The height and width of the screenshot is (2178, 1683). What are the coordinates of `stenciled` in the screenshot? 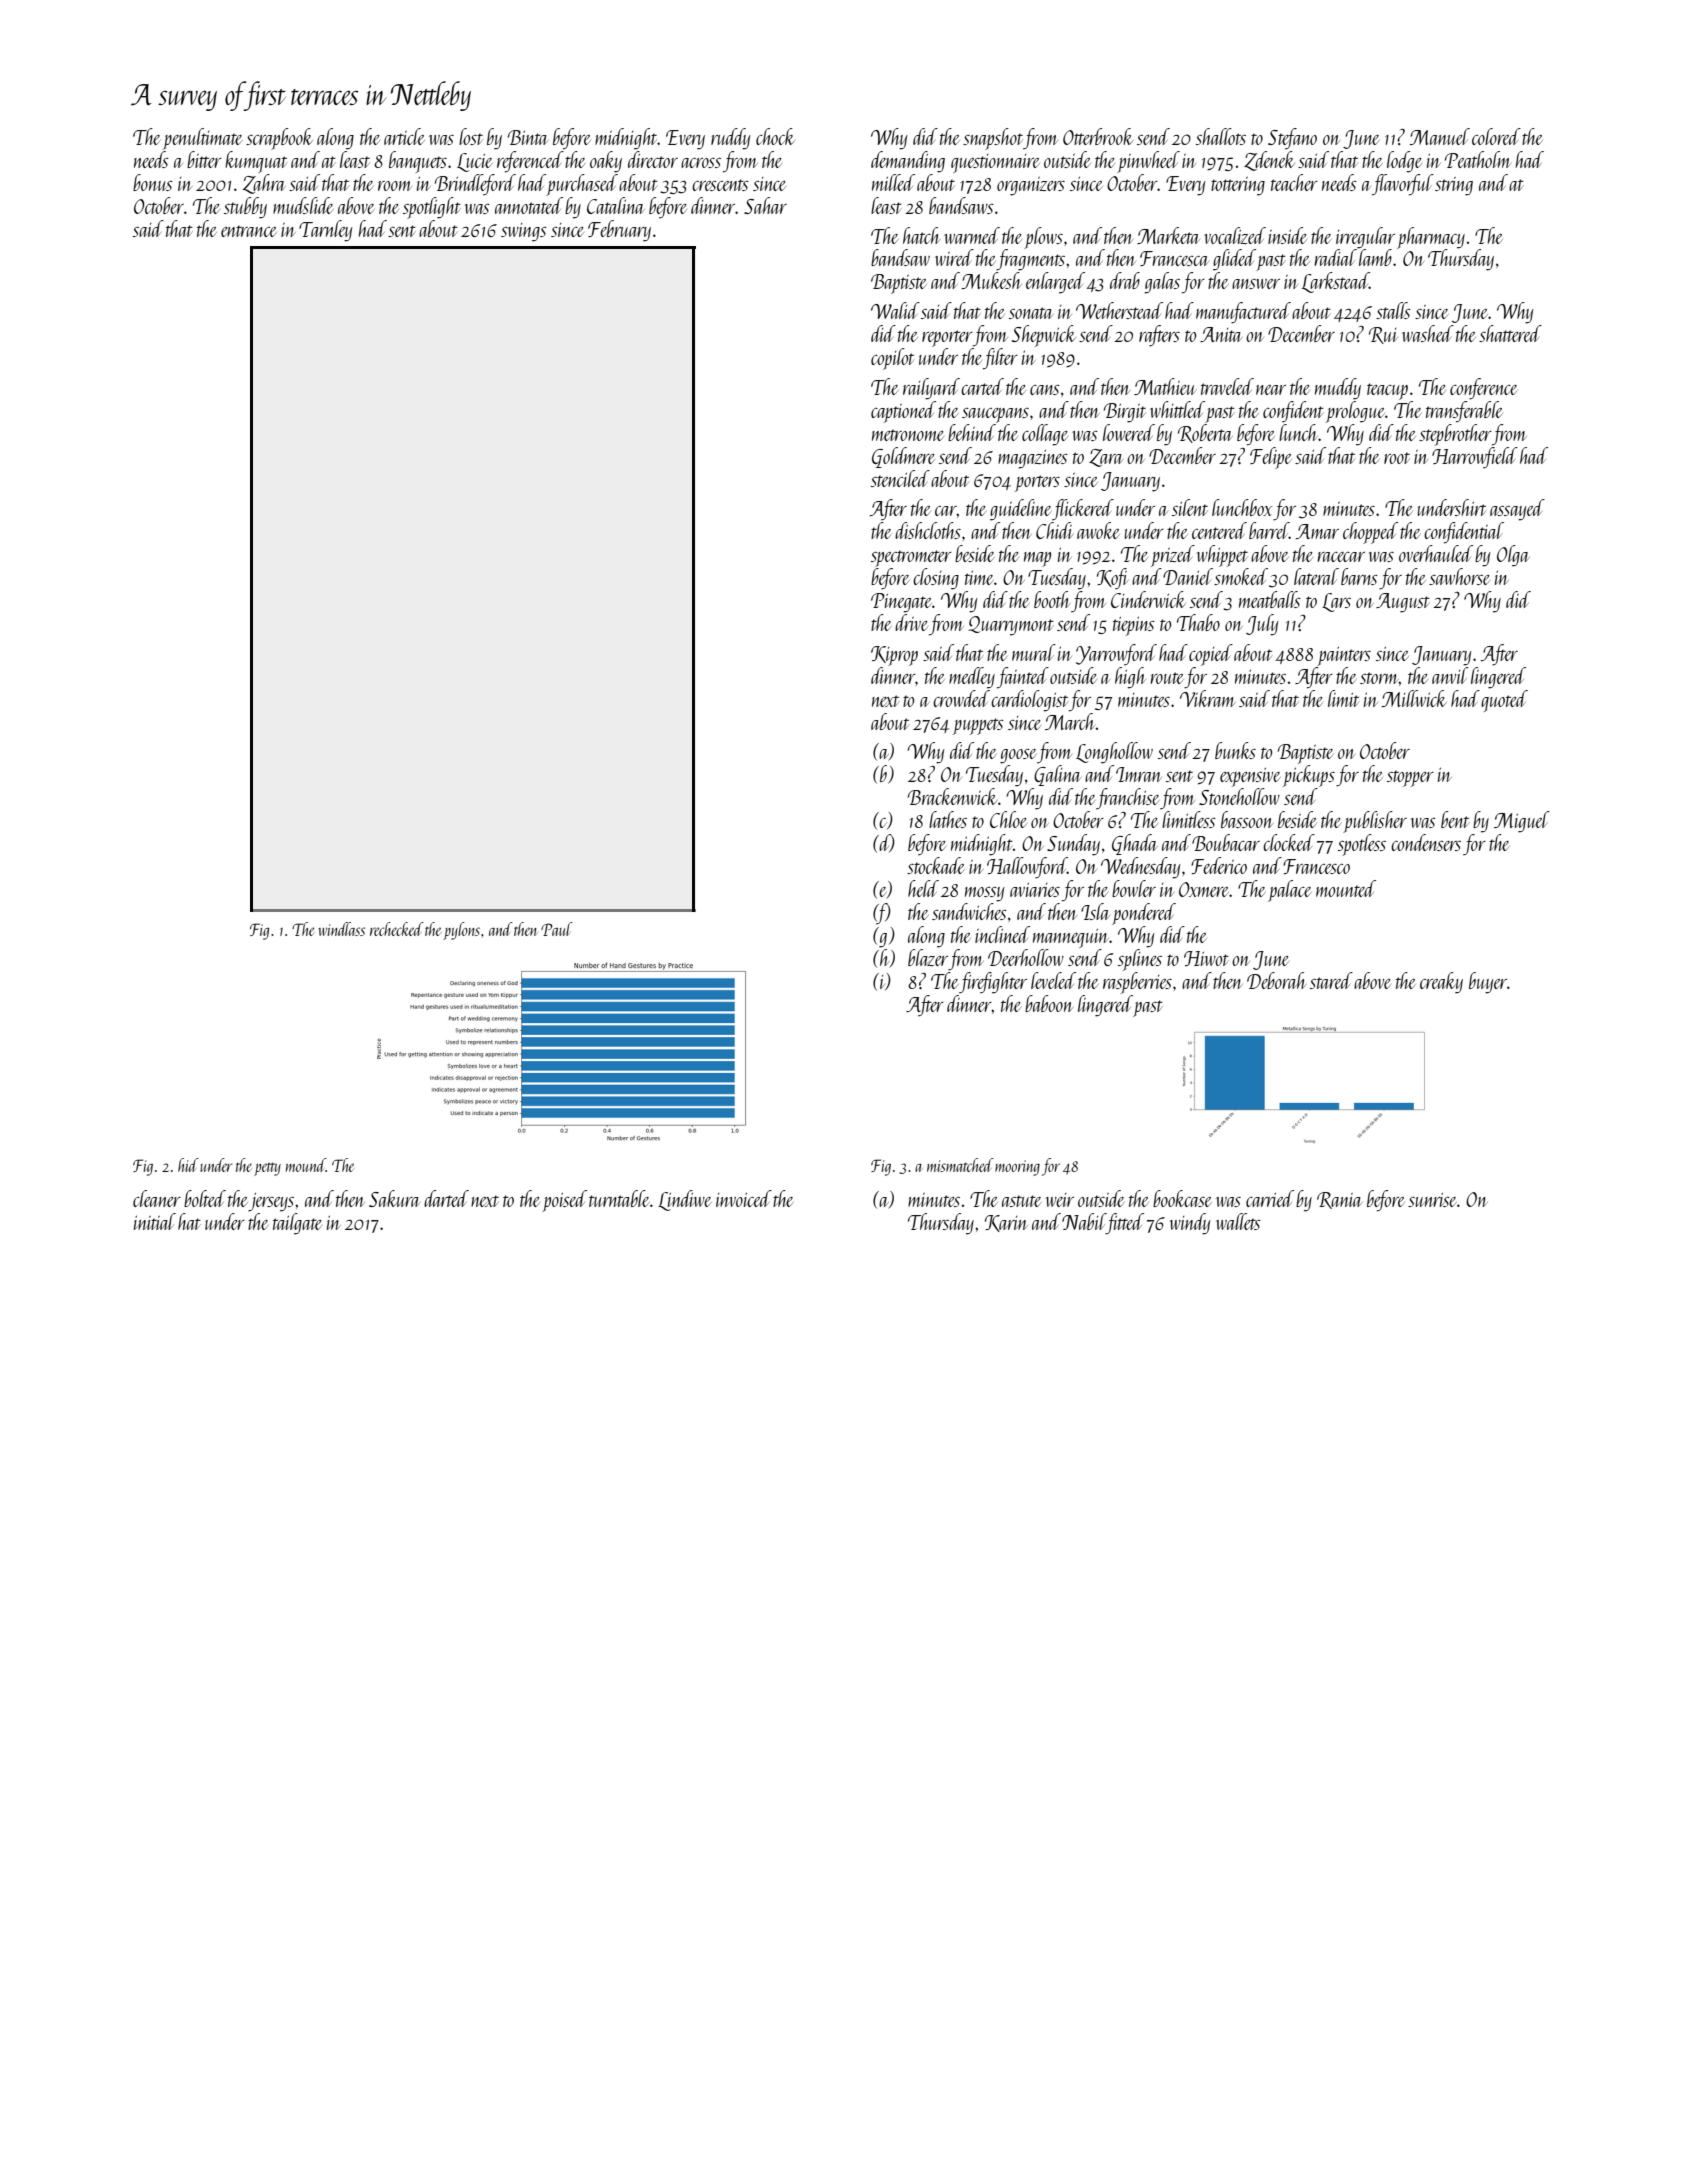 It's located at (900, 478).
